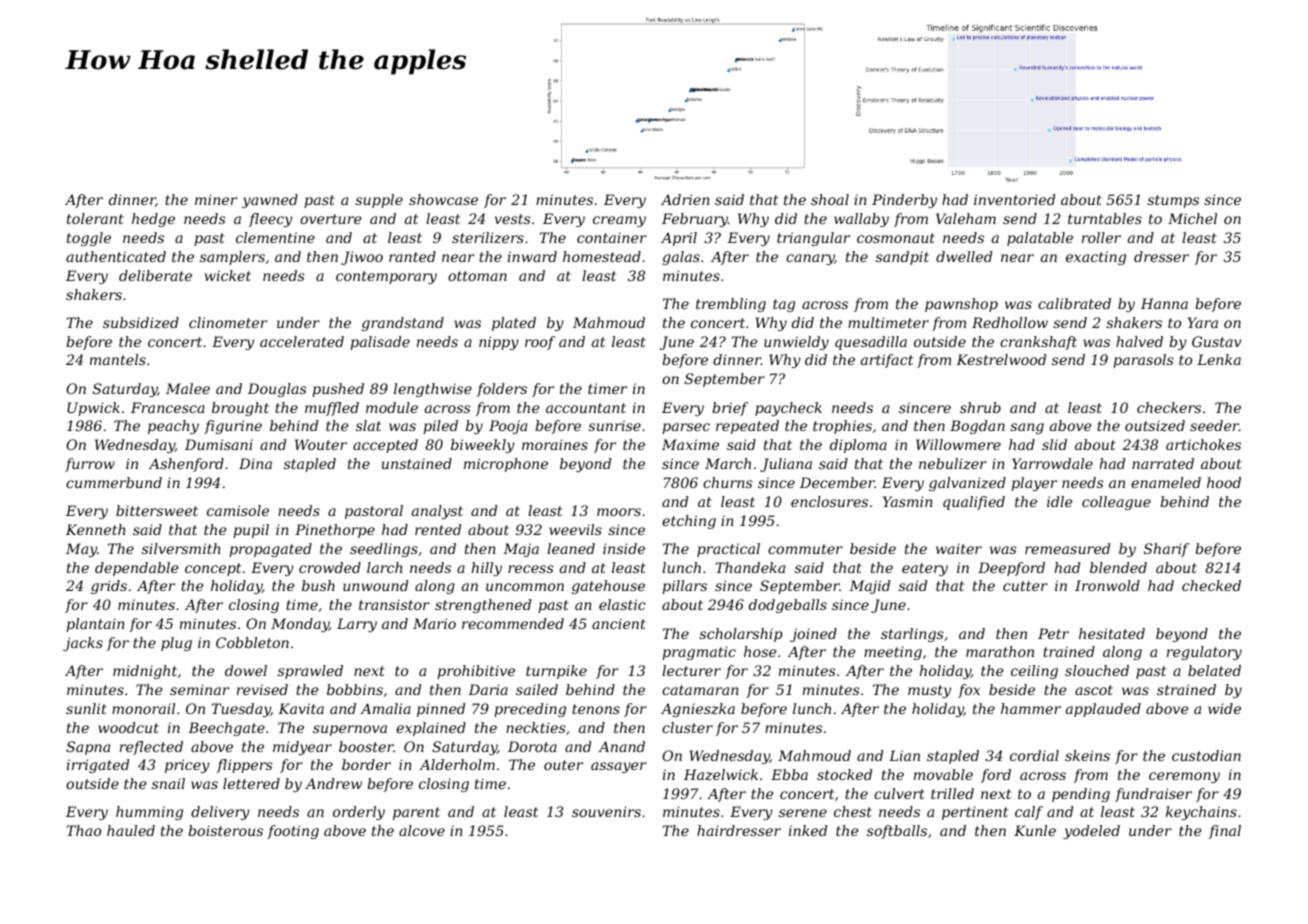 The width and height of the screenshot is (1308, 924). What do you see at coordinates (576, 529) in the screenshot?
I see `weevils` at bounding box center [576, 529].
